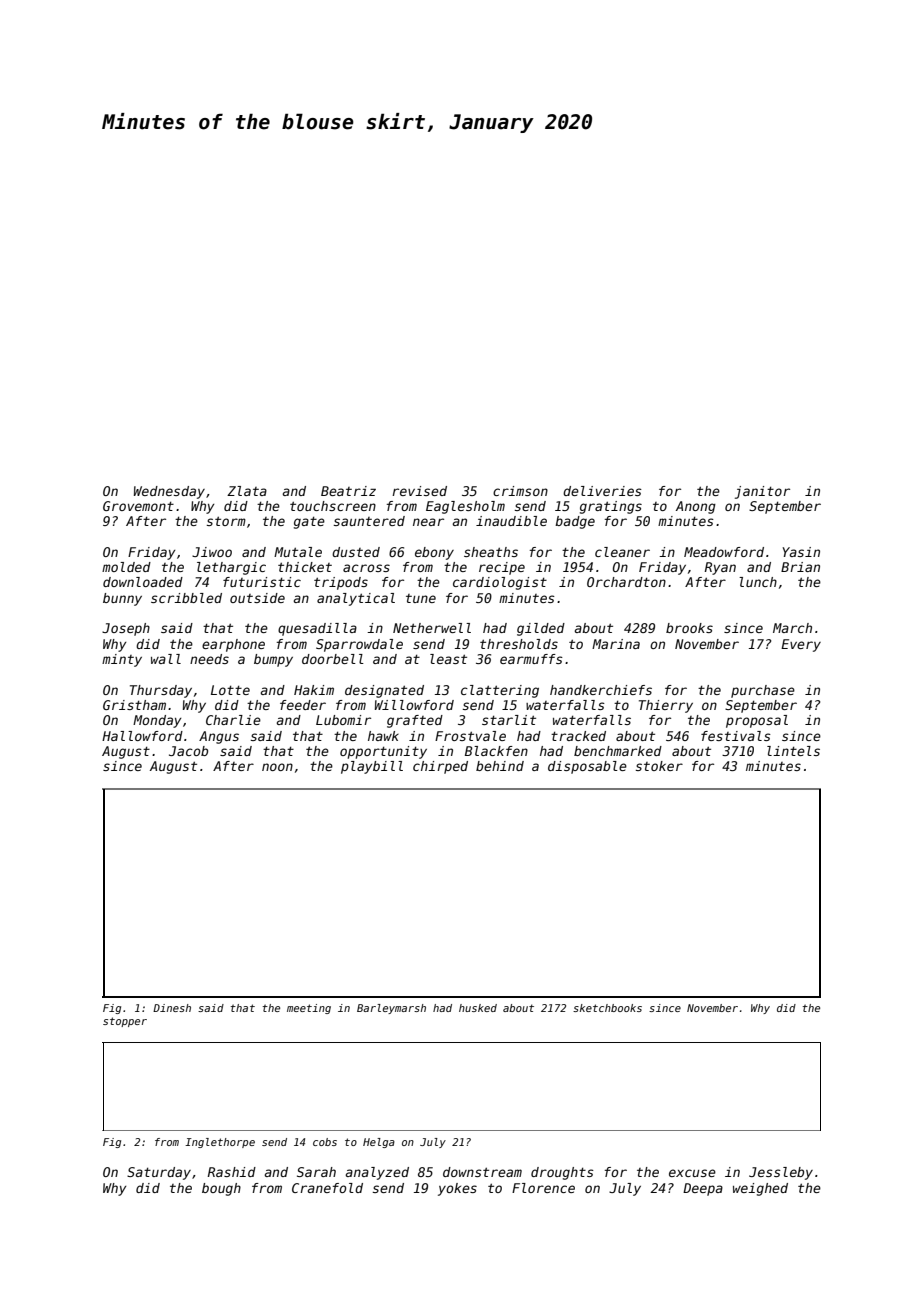  Describe the element at coordinates (520, 491) in the screenshot. I see `crimson` at that location.
